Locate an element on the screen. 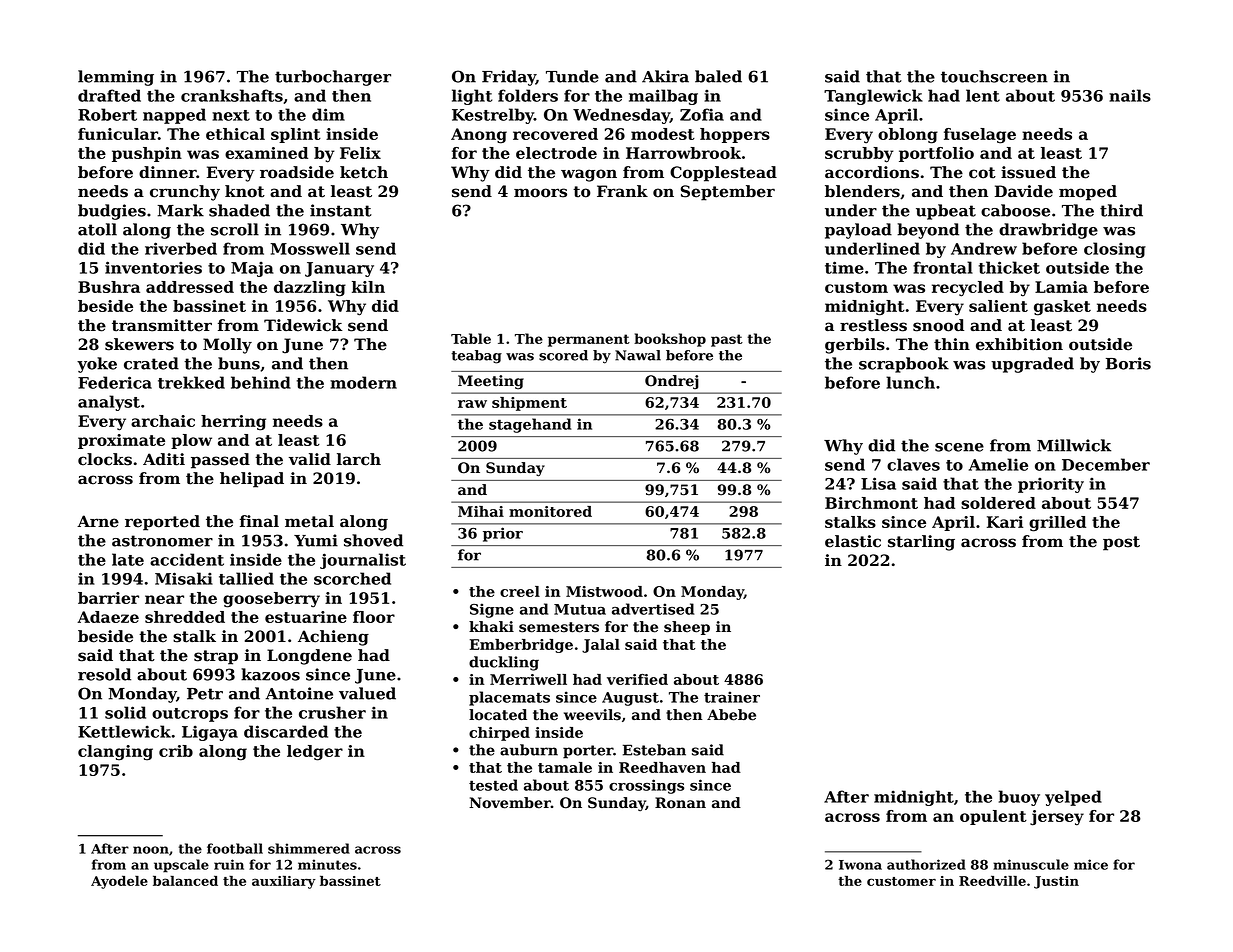  scene is located at coordinates (959, 447).
